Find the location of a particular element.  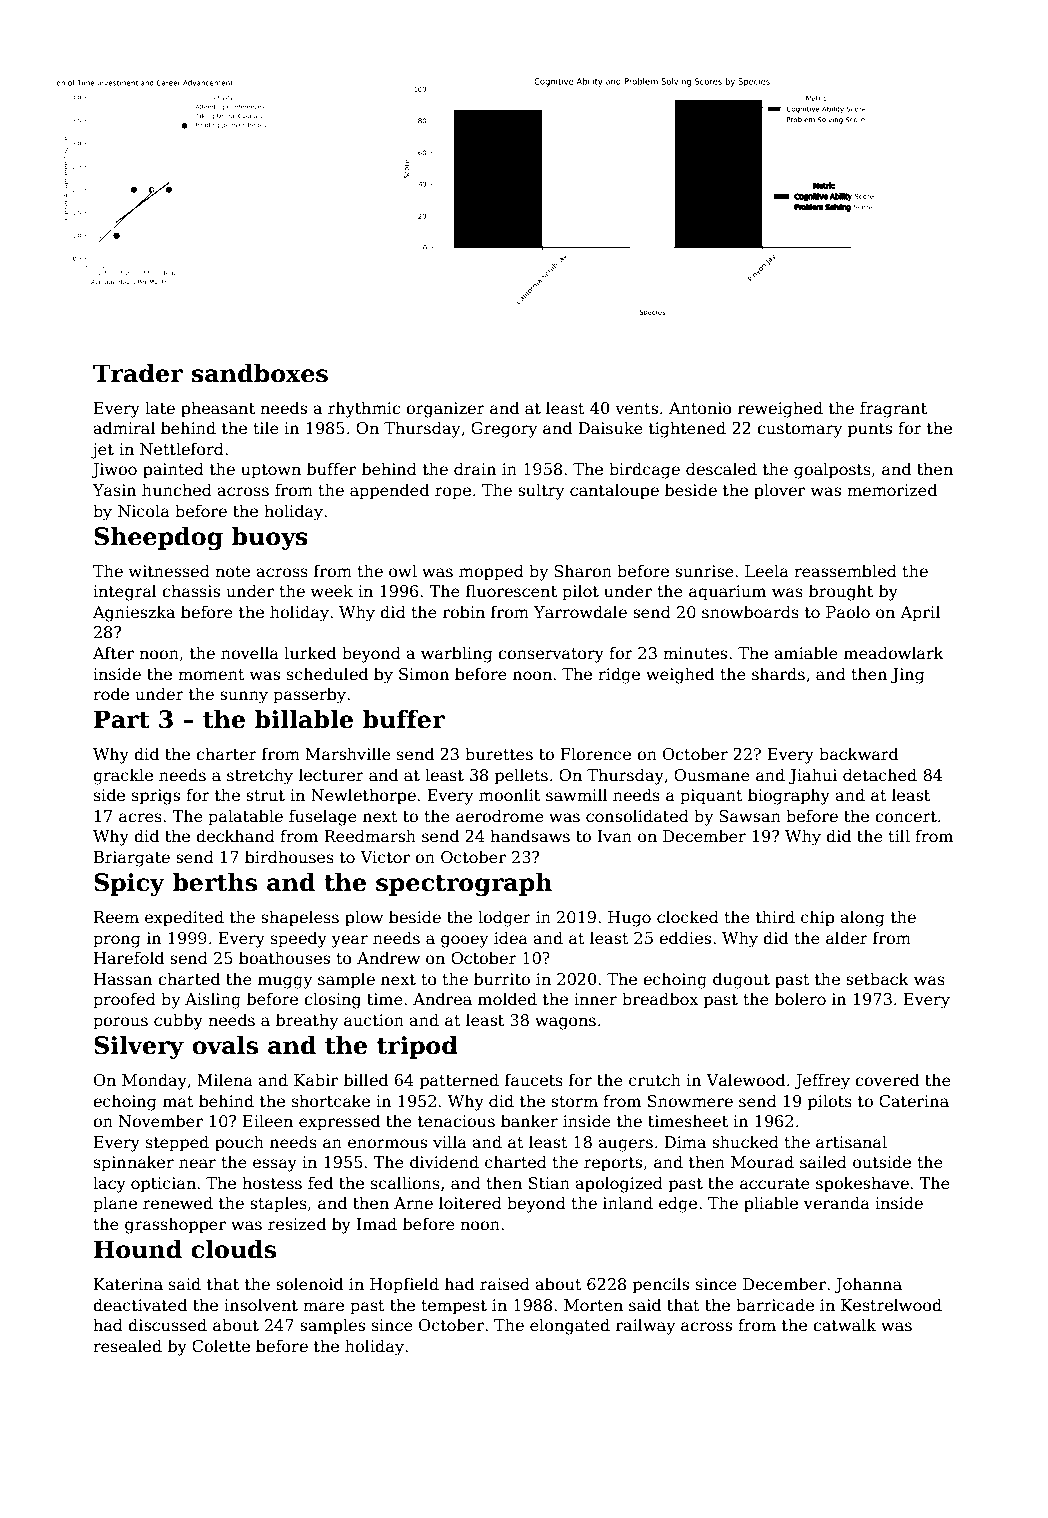

banker is located at coordinates (529, 1121).
